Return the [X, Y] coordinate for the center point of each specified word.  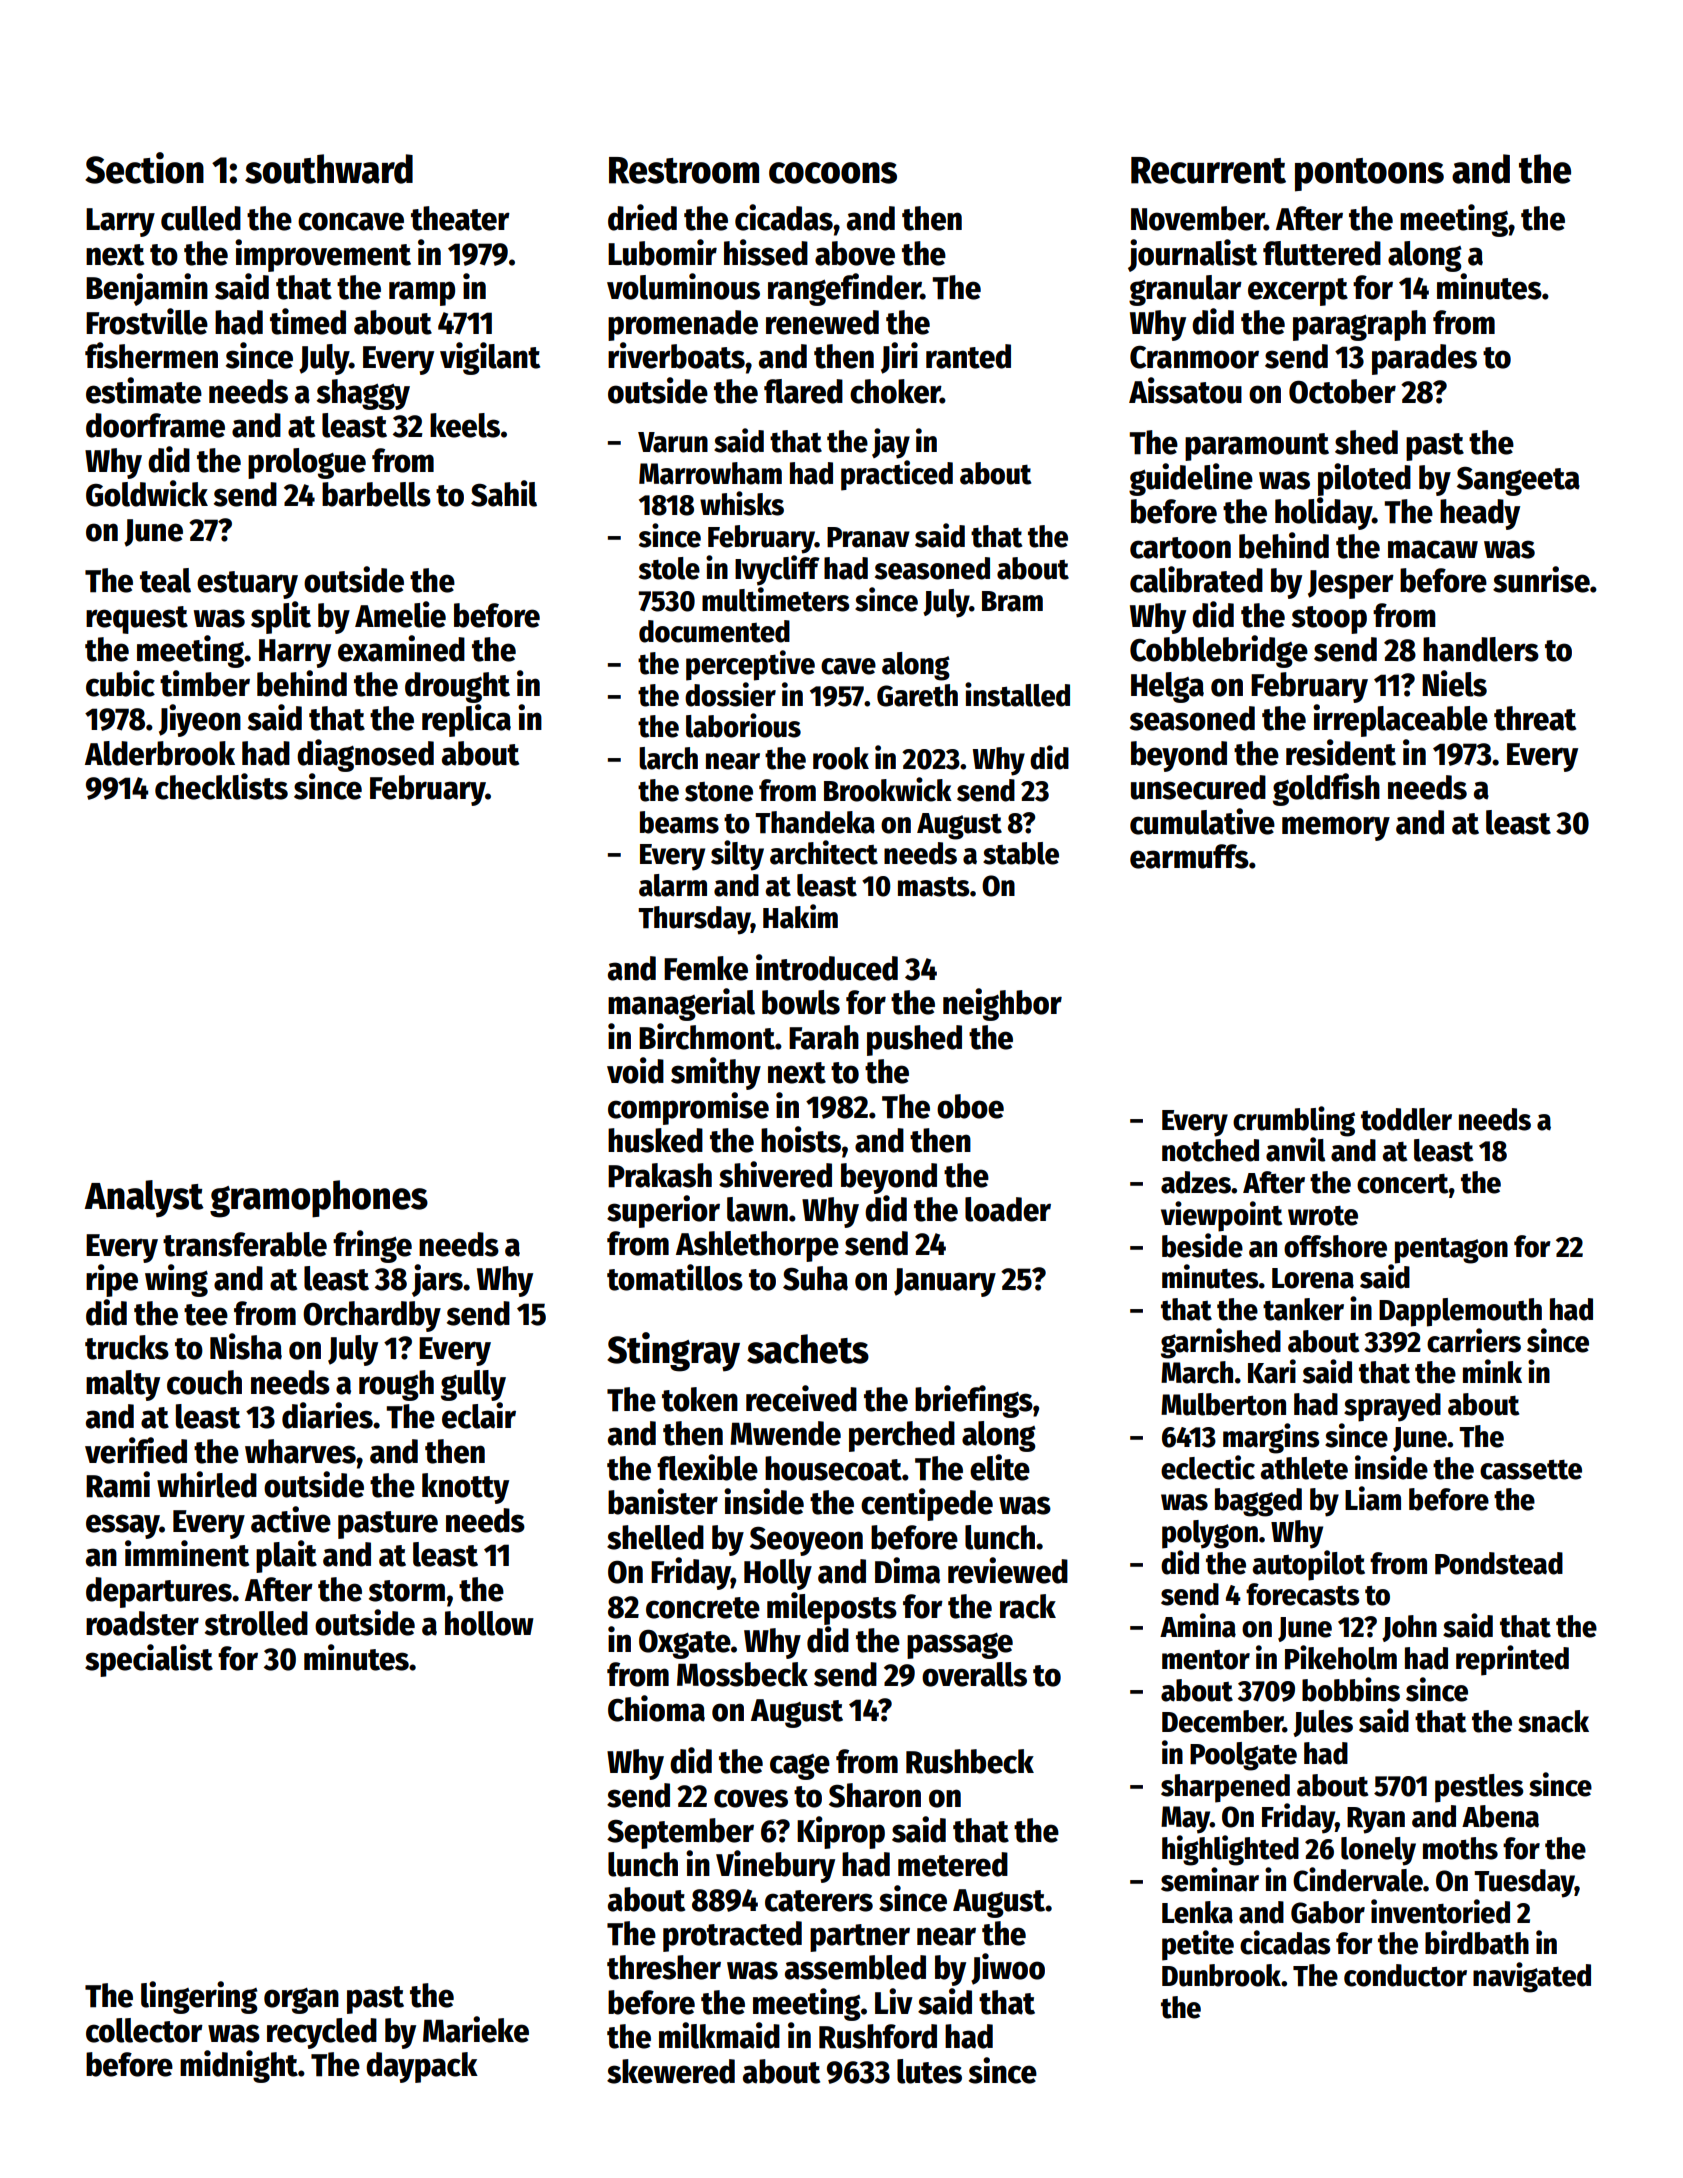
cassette [1531, 1469]
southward [329, 169]
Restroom [684, 170]
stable [1021, 853]
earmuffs [1189, 856]
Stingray [673, 1352]
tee [206, 1315]
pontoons [1369, 175]
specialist [149, 1660]
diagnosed [365, 755]
